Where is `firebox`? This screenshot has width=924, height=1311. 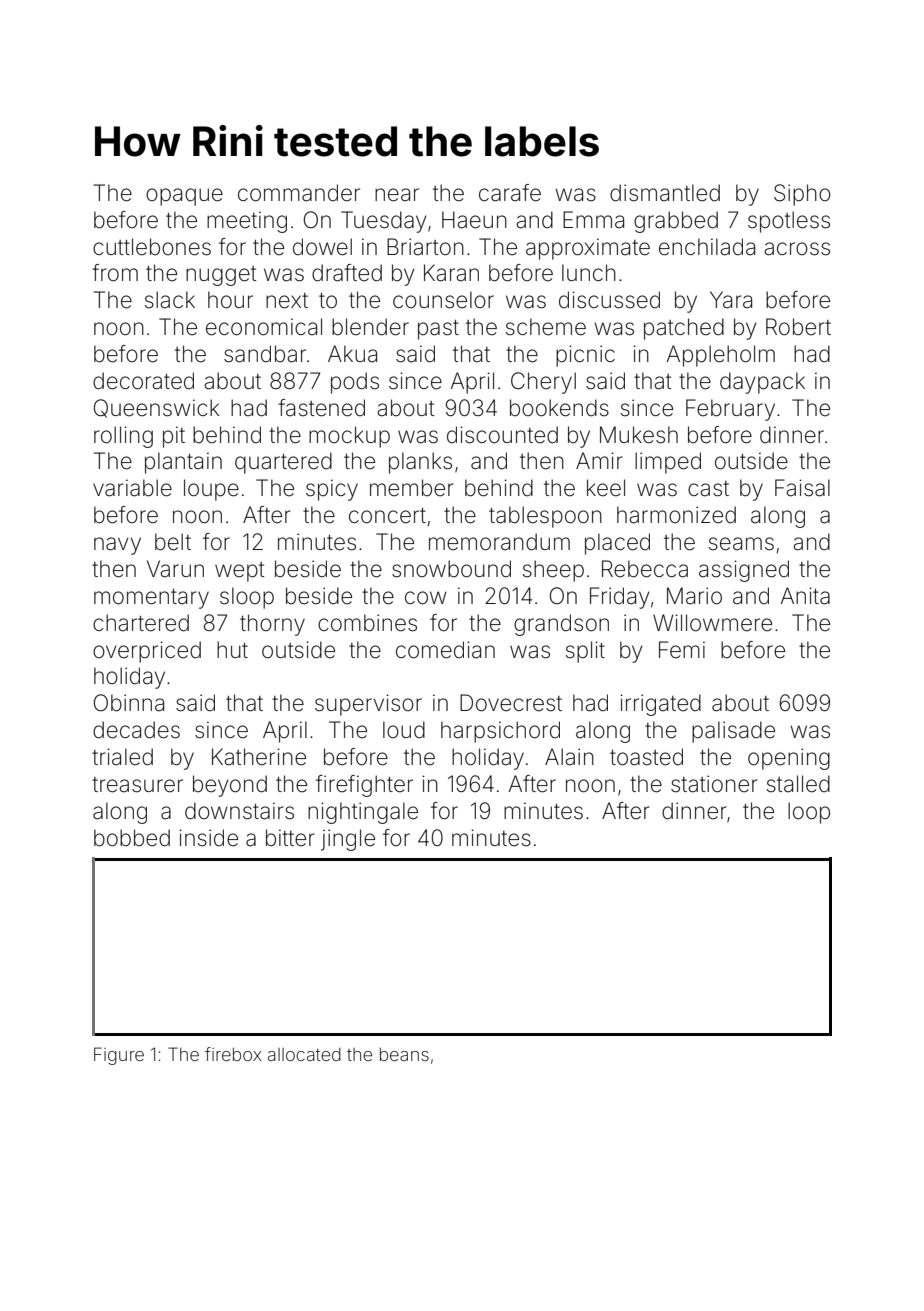
firebox is located at coordinates (233, 1054).
